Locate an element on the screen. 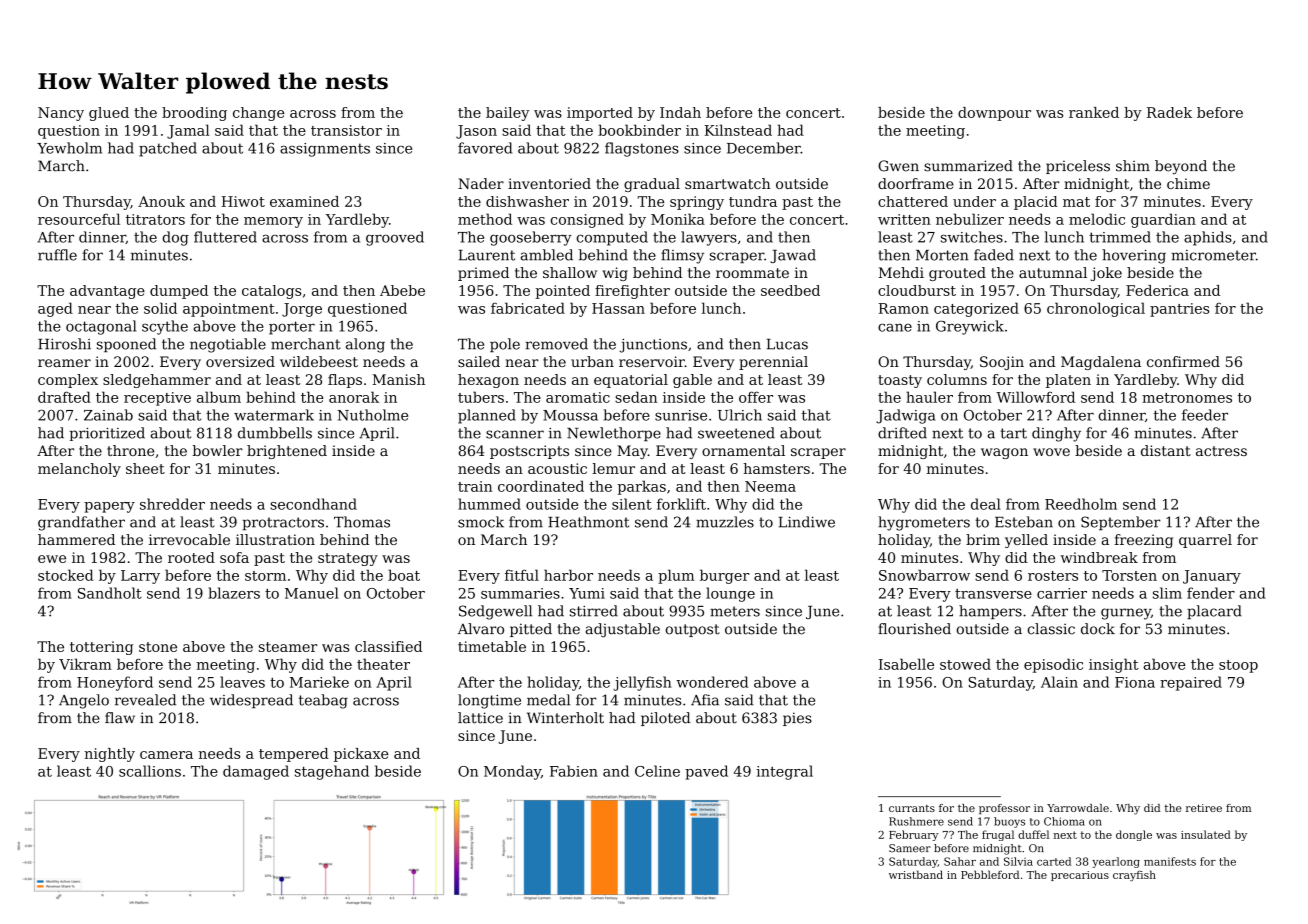 The image size is (1308, 924). melancholy is located at coordinates (79, 470).
